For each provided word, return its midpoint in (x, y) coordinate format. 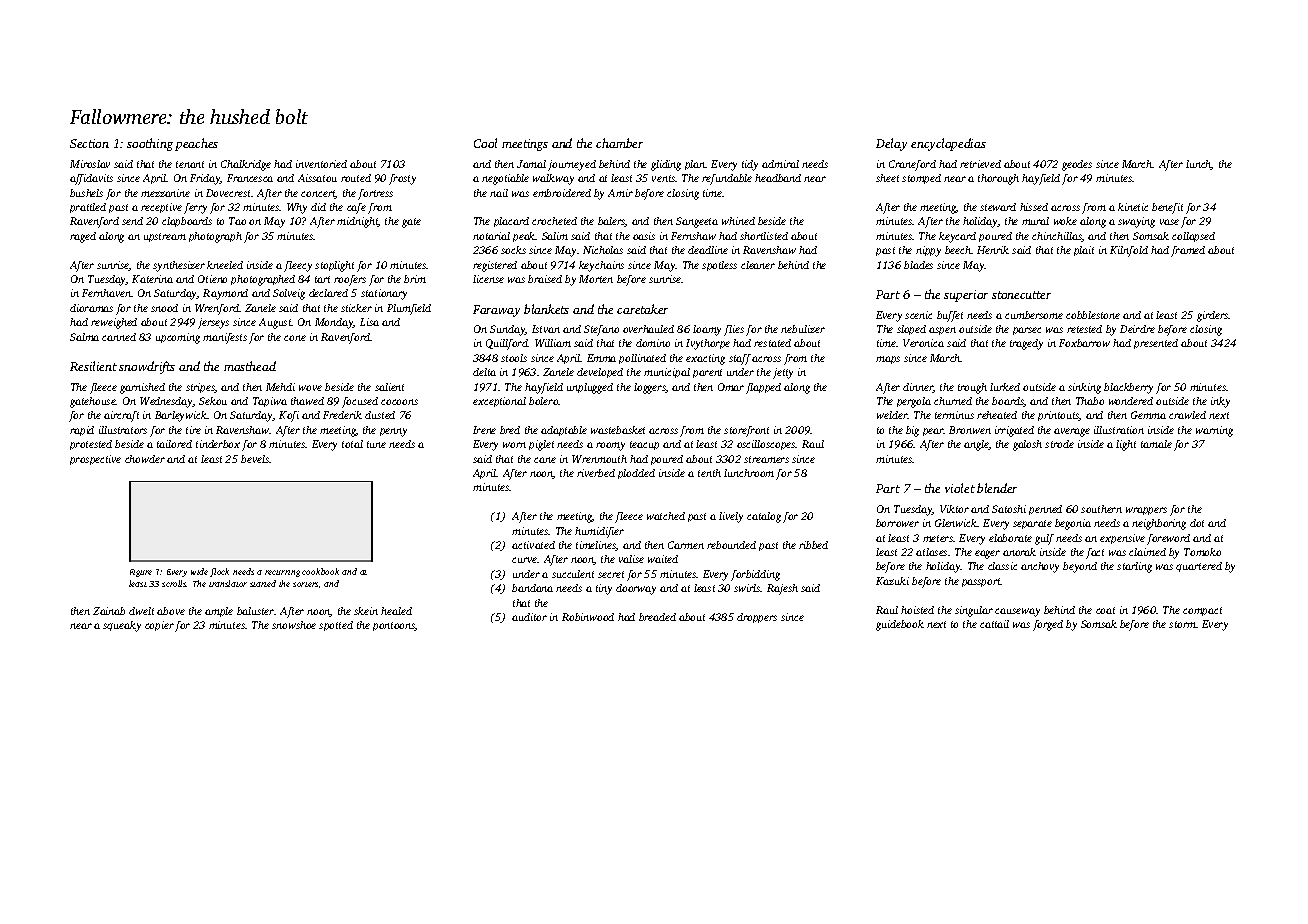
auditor (529, 617)
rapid (82, 431)
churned (953, 401)
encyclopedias (948, 144)
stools (514, 358)
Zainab (109, 611)
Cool (485, 143)
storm (1182, 624)
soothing (150, 144)
